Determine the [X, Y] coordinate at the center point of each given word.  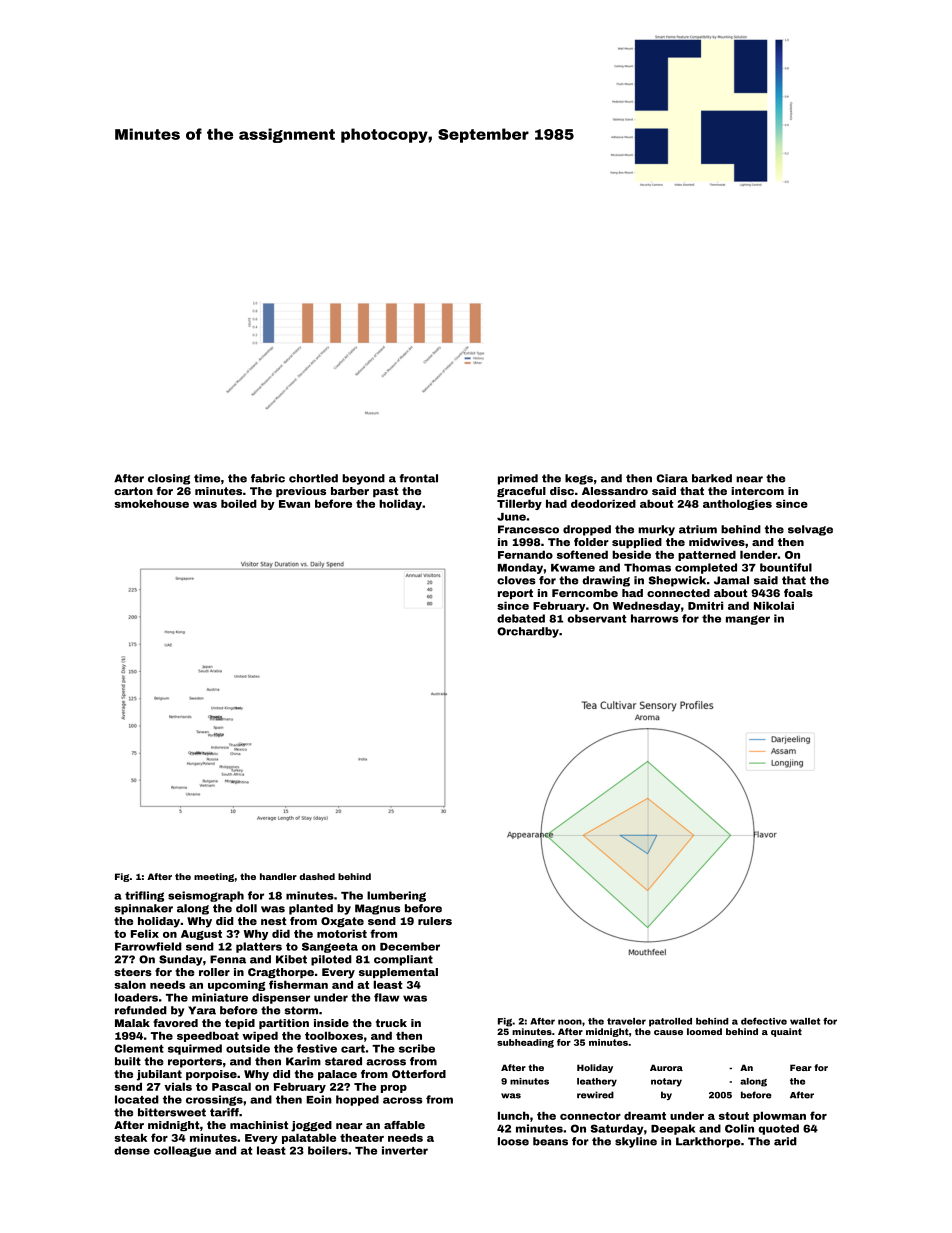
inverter [405, 1150]
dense [132, 1150]
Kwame [573, 568]
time [207, 478]
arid [785, 1141]
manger [748, 620]
